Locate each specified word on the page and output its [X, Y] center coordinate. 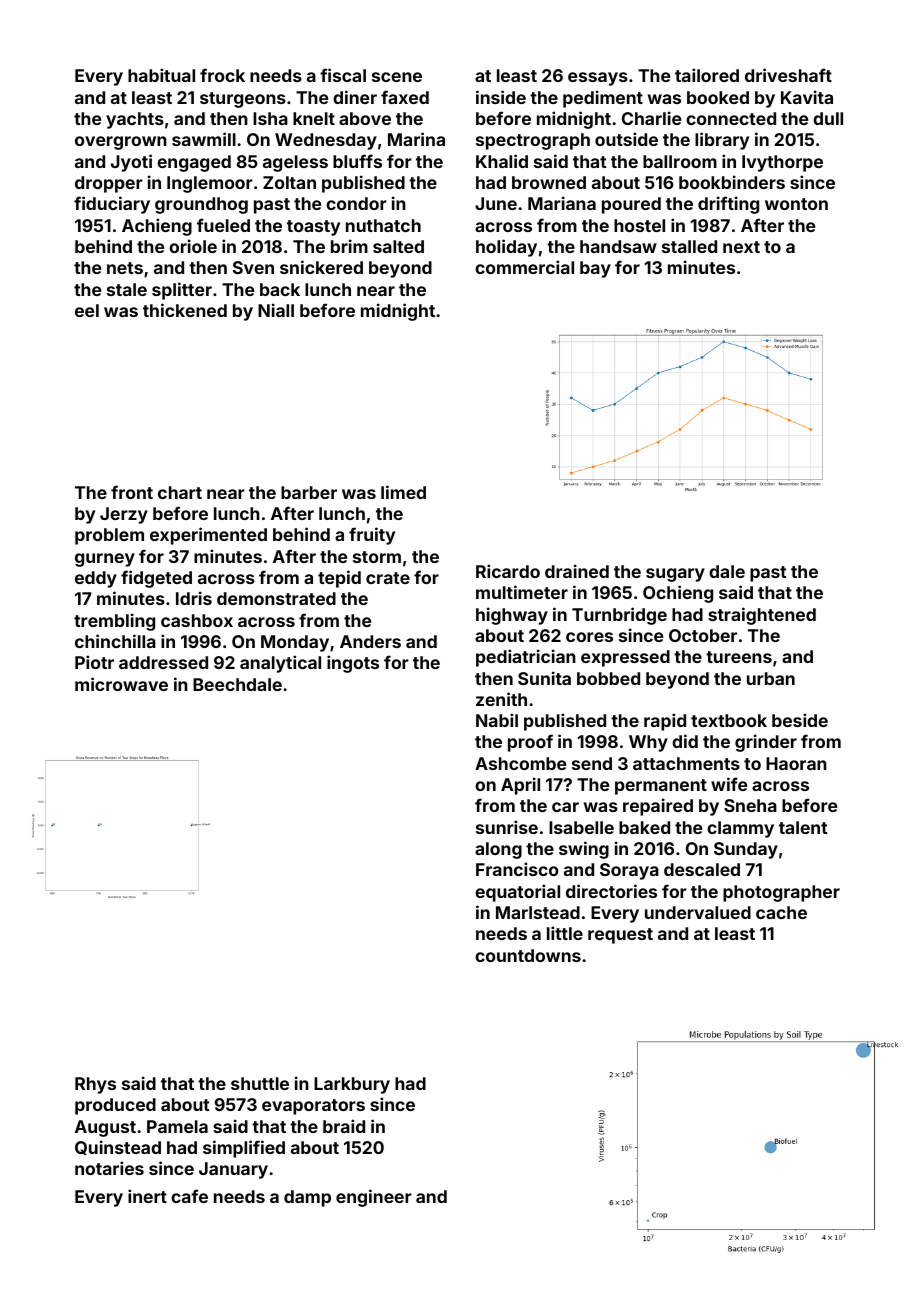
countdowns [528, 955]
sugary [675, 575]
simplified [244, 1149]
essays [598, 79]
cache [781, 912]
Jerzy [124, 515]
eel [87, 310]
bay [595, 269]
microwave [121, 684]
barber [309, 492]
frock [222, 75]
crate [388, 578]
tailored [707, 75]
